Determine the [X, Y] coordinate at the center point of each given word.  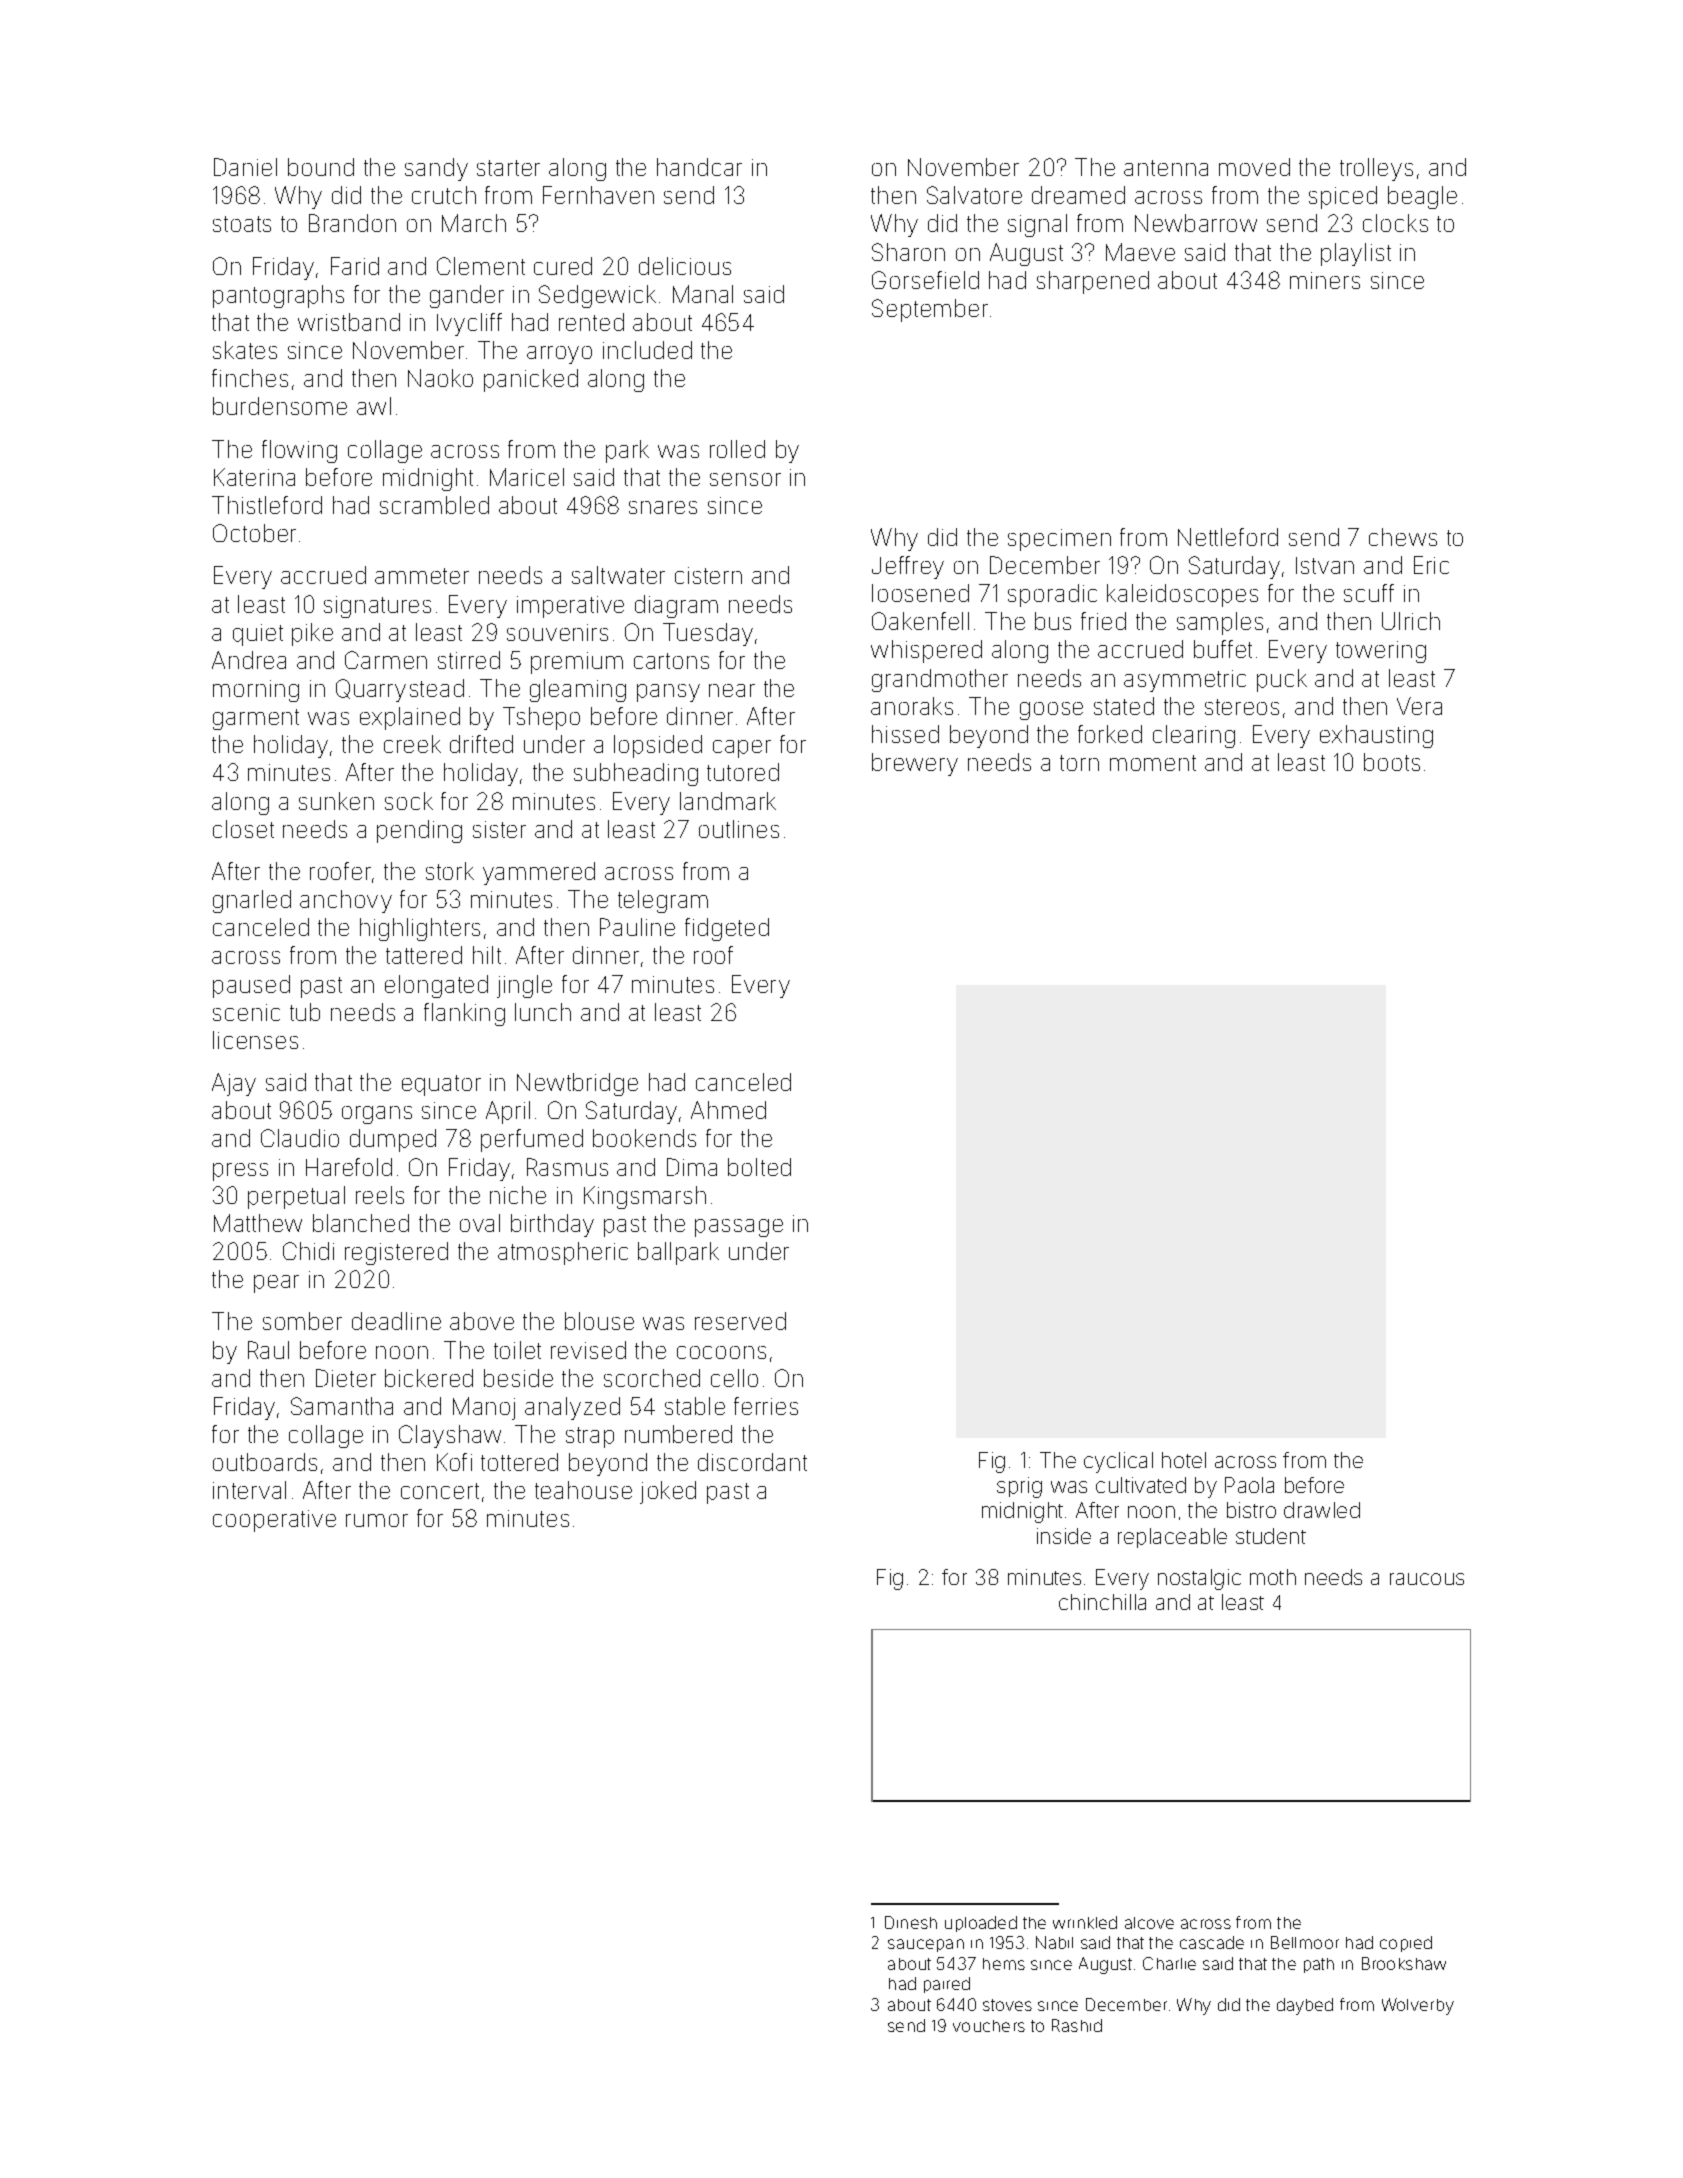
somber [302, 1321]
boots [1392, 762]
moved [1254, 167]
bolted [759, 1167]
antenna [1166, 168]
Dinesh [911, 1922]
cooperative [274, 1521]
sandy [436, 169]
